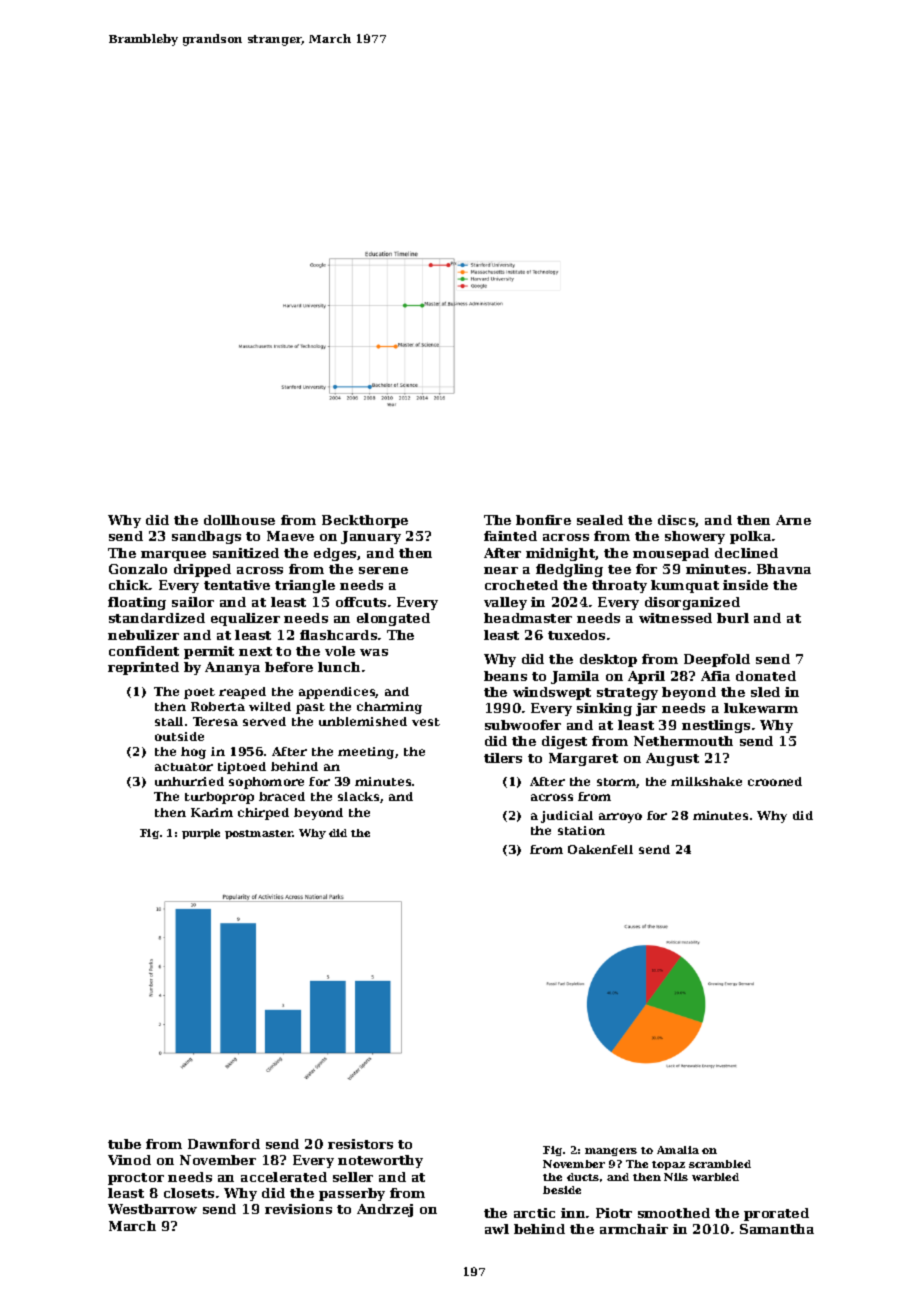 The image size is (924, 1314). What do you see at coordinates (201, 834) in the screenshot?
I see `purple` at bounding box center [201, 834].
